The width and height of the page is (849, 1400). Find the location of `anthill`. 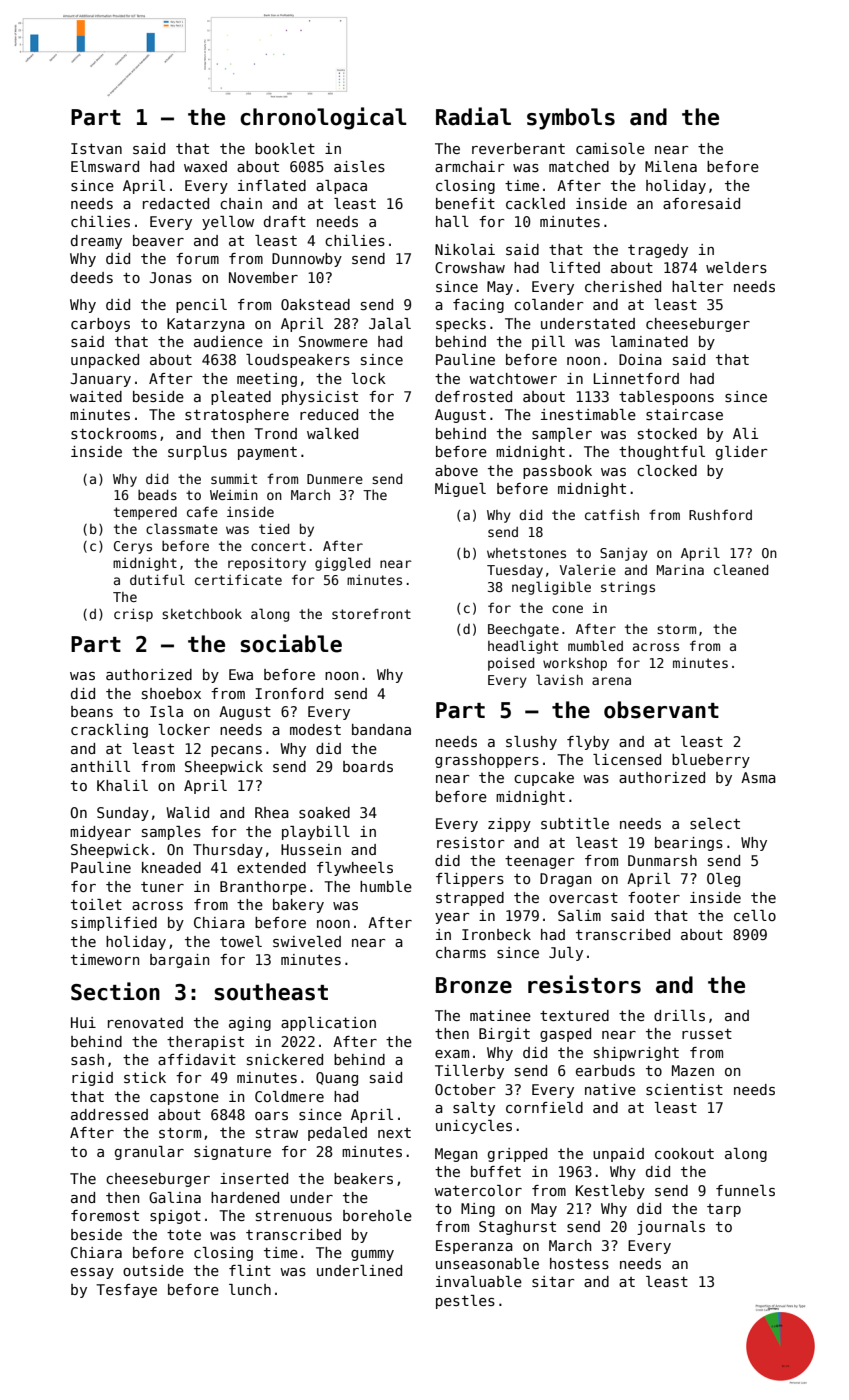

anthill is located at coordinates (100, 766).
